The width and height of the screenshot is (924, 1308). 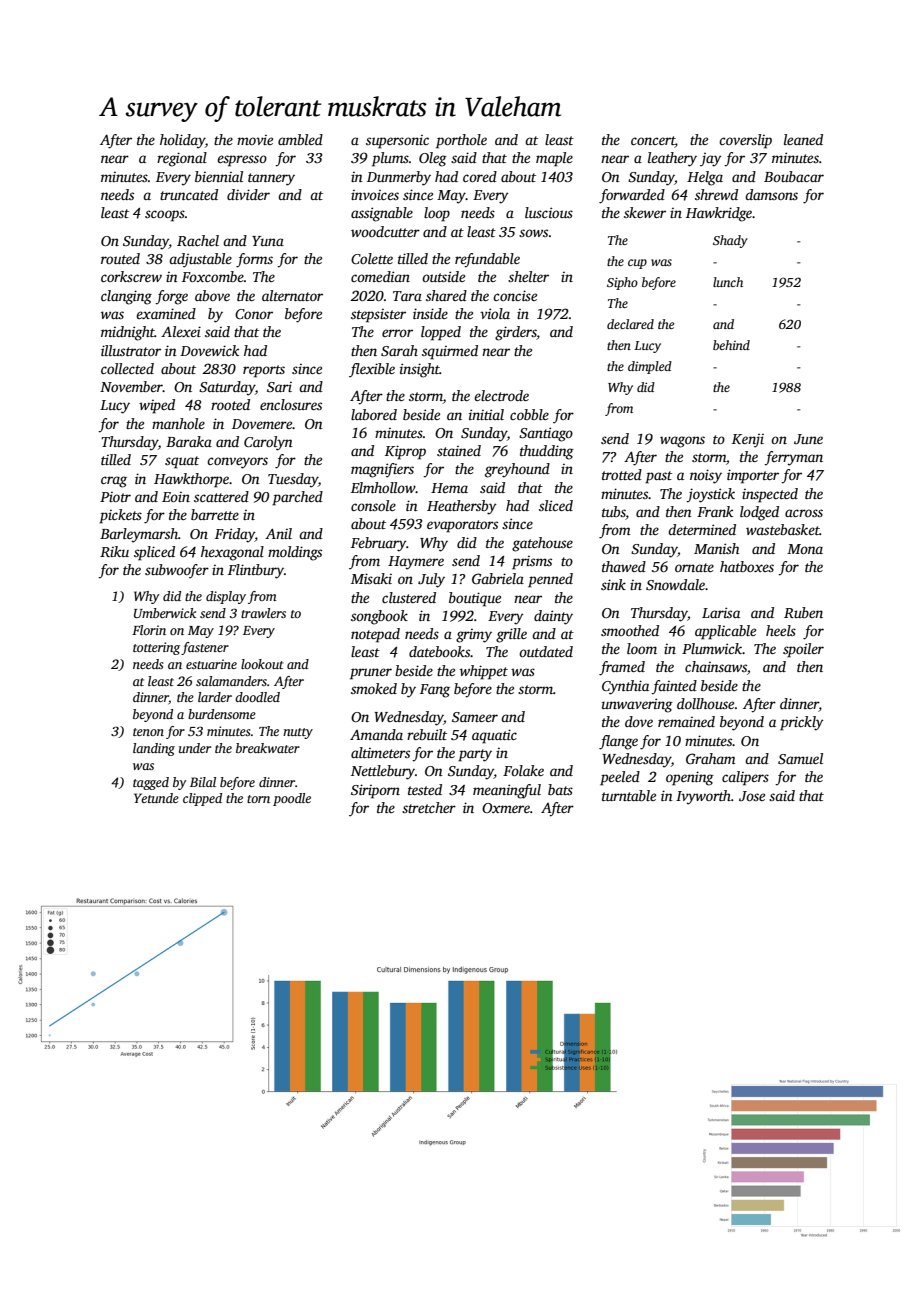 I want to click on concert, so click(x=653, y=142).
